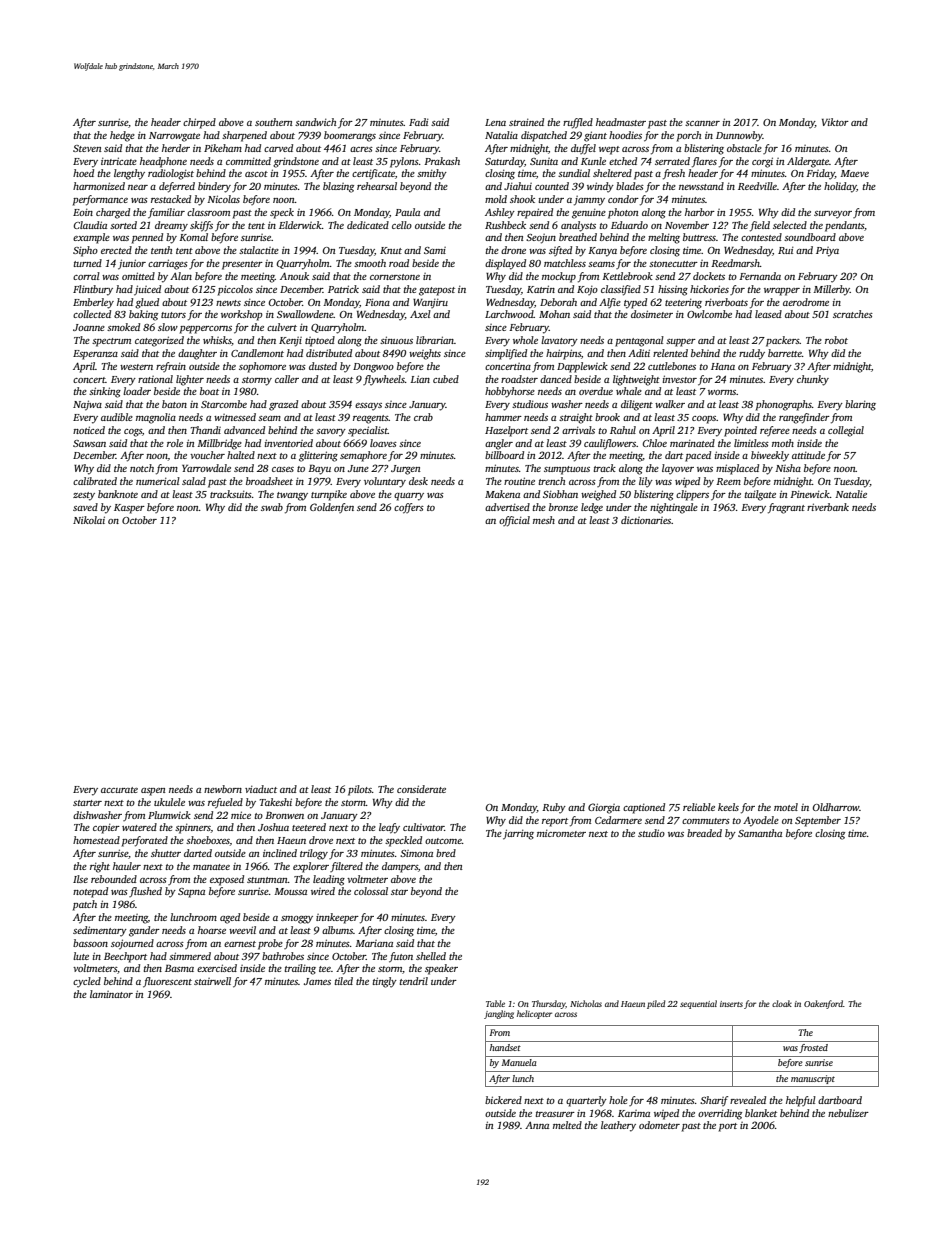 The height and width of the image is (1233, 952). What do you see at coordinates (828, 507) in the image?
I see `riverbank` at bounding box center [828, 507].
